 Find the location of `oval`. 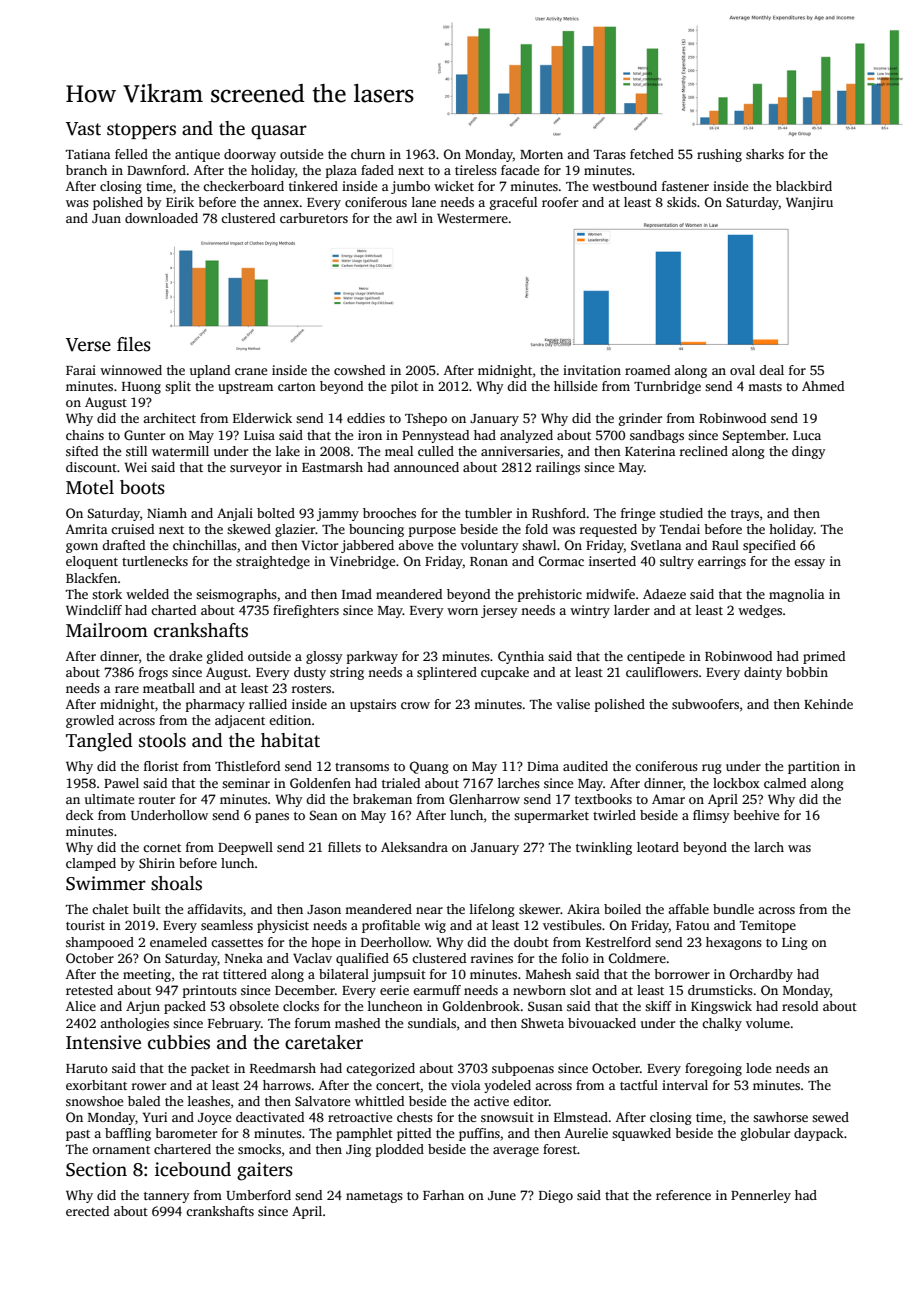

oval is located at coordinates (742, 370).
